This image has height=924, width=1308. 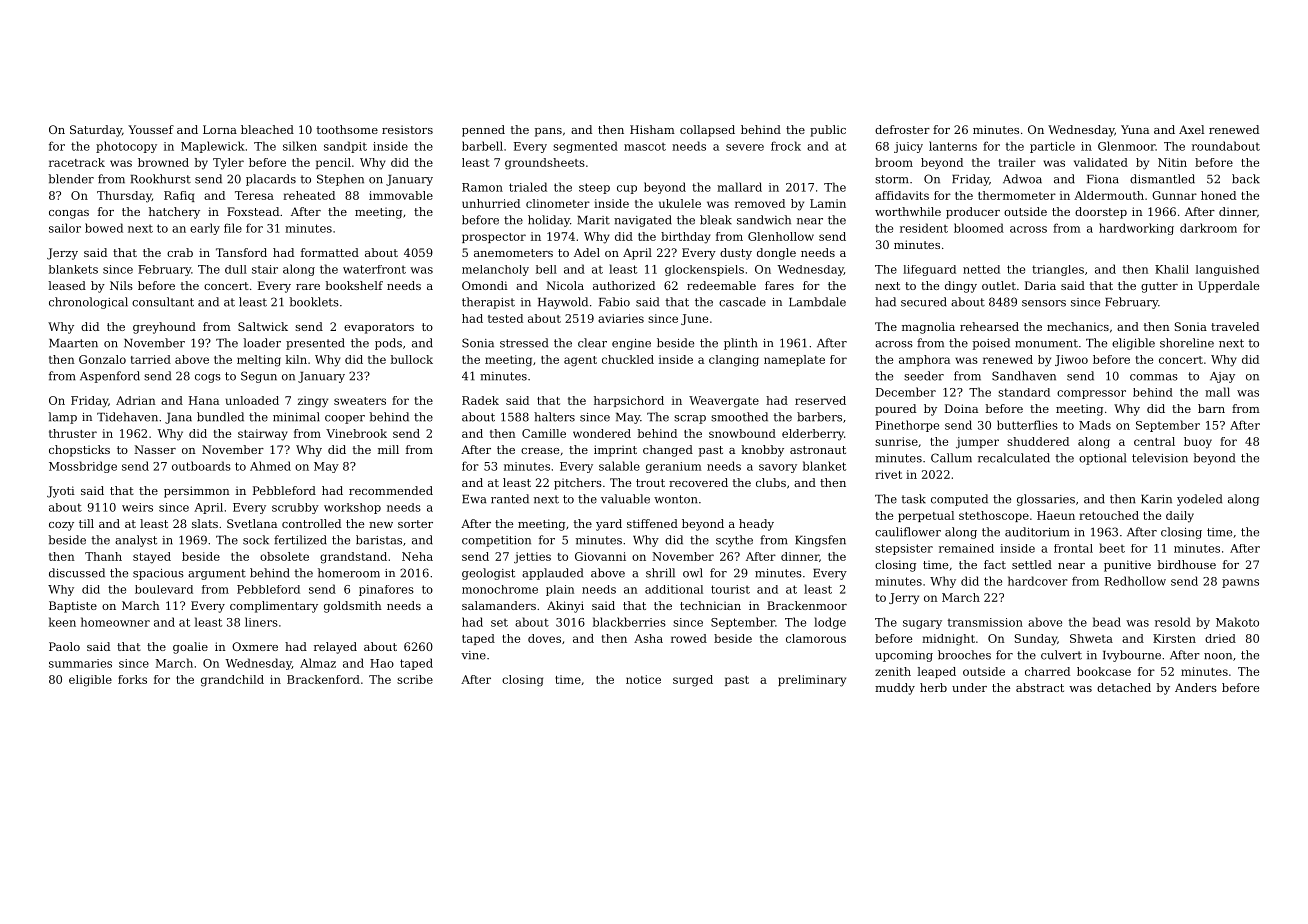 What do you see at coordinates (382, 663) in the image?
I see `Hao` at bounding box center [382, 663].
